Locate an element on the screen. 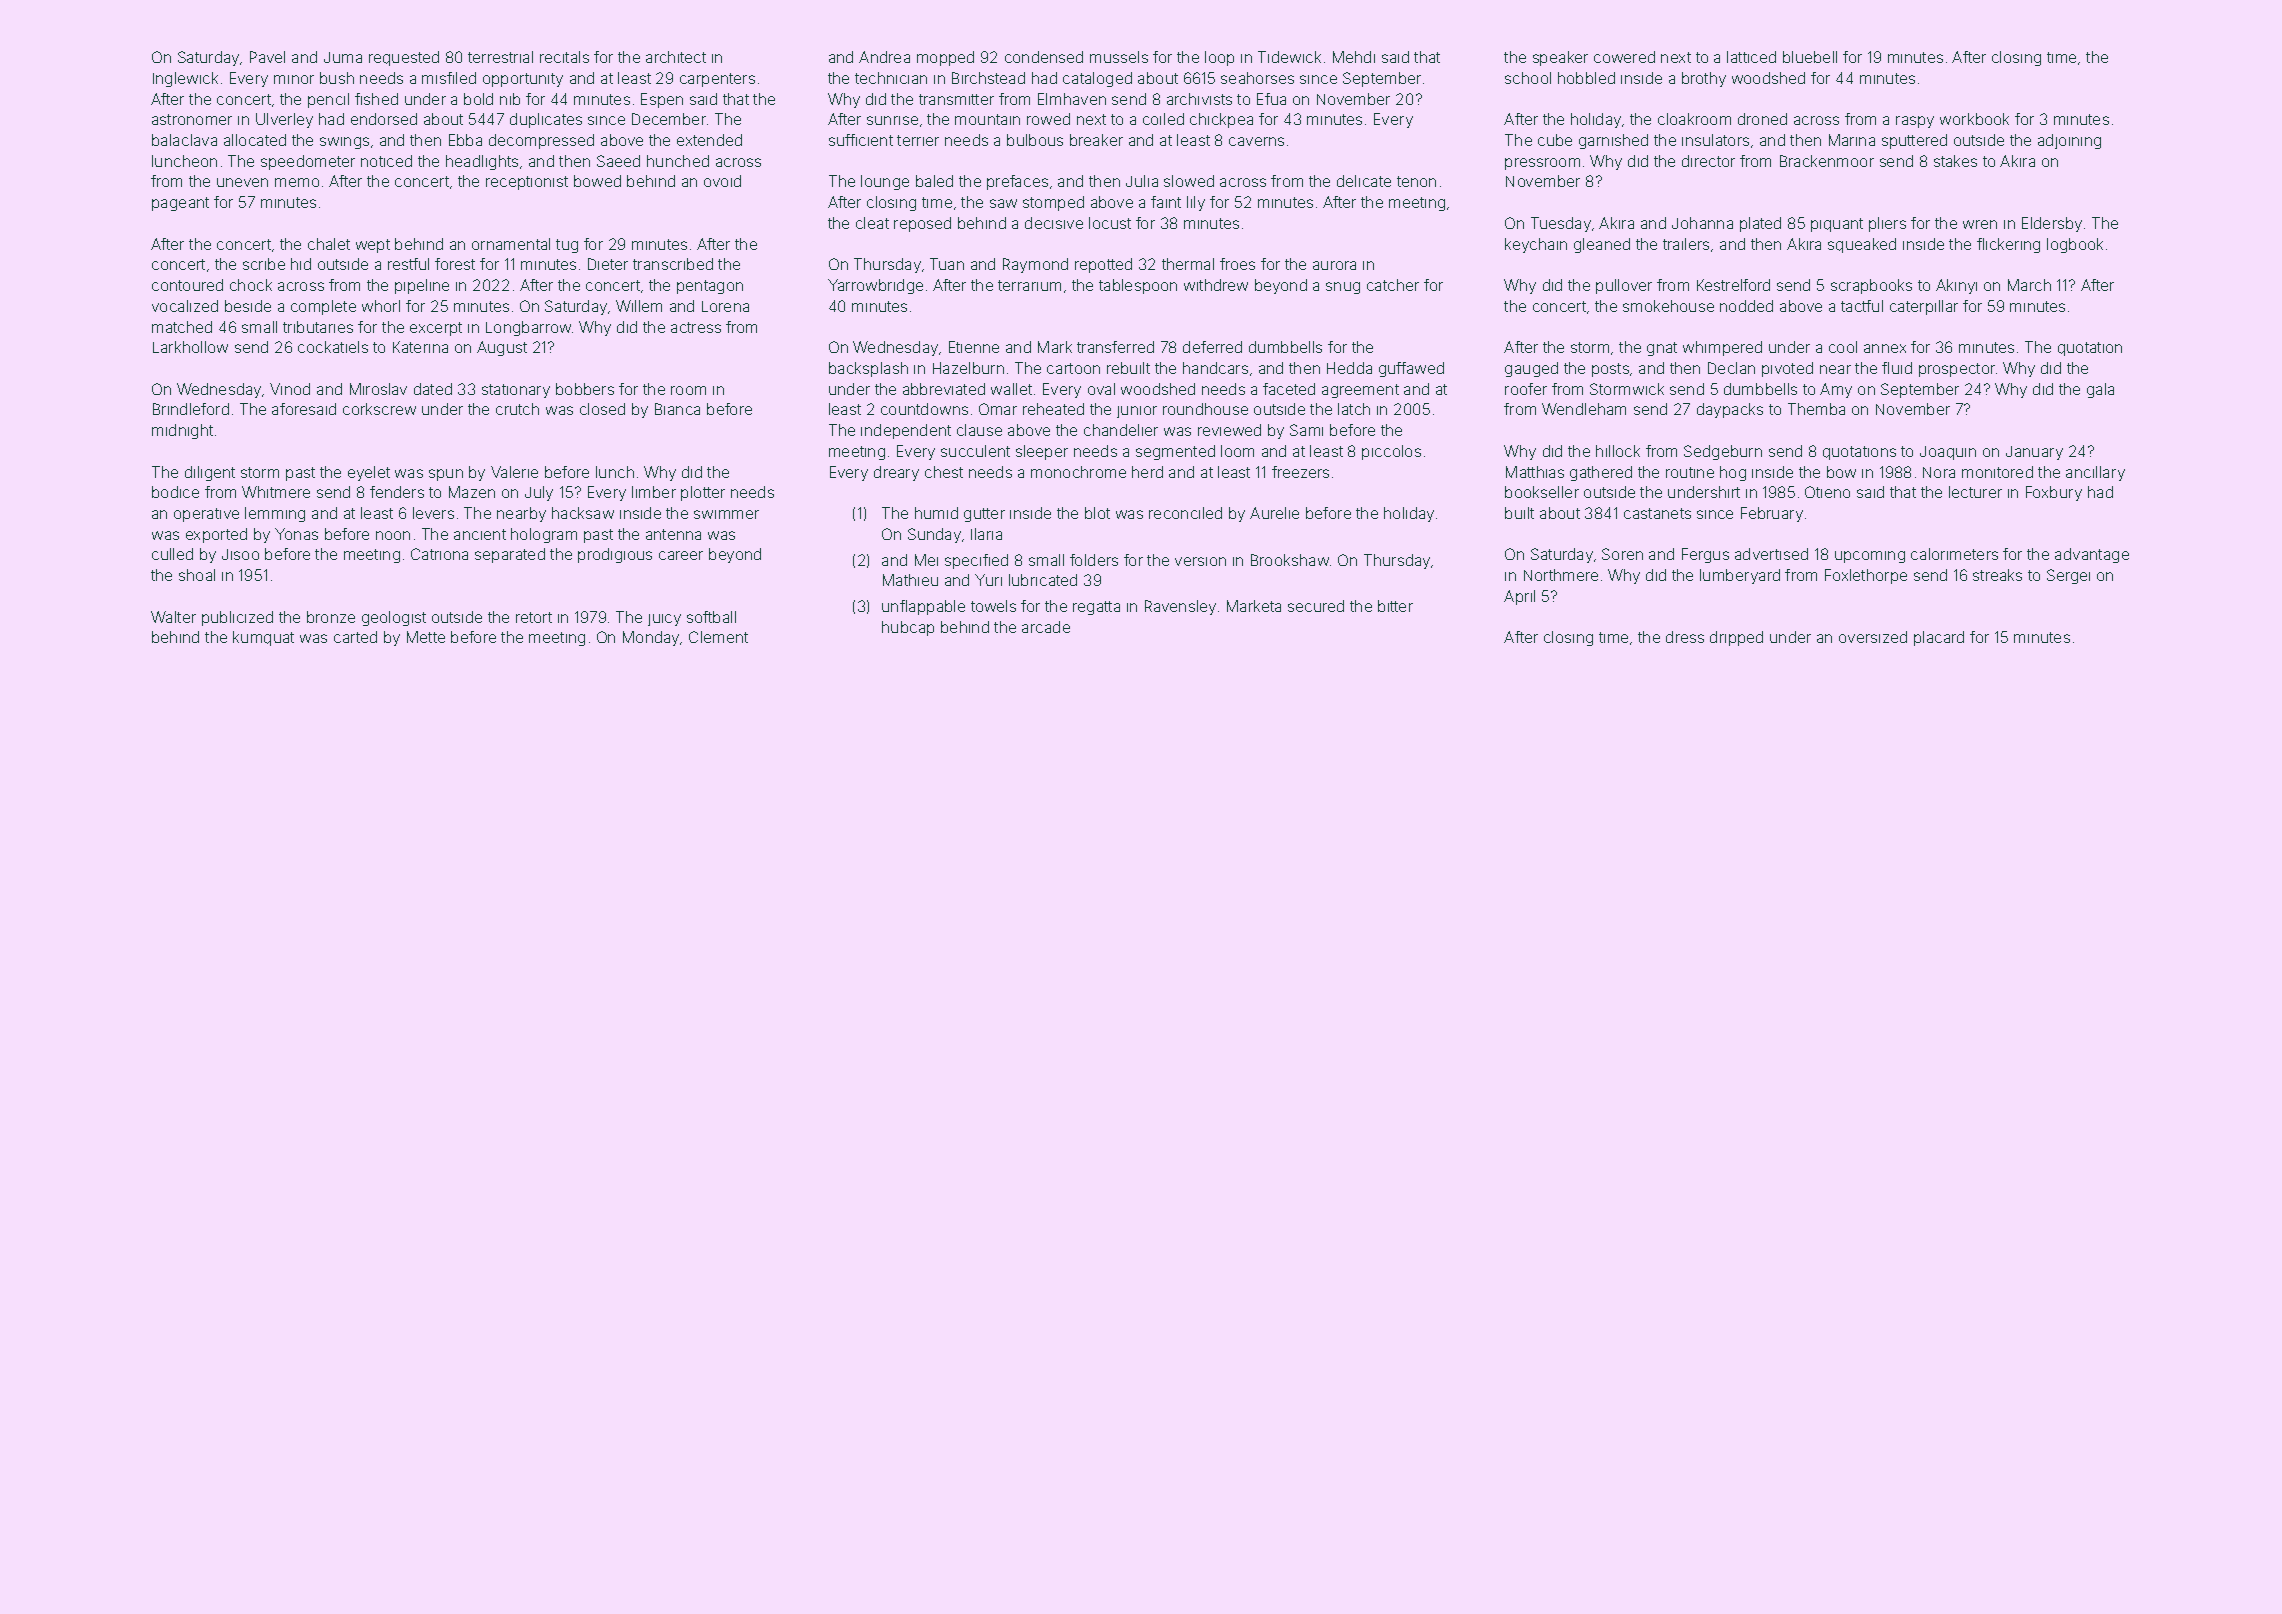 The height and width of the screenshot is (1614, 2282). succulent is located at coordinates (975, 451).
